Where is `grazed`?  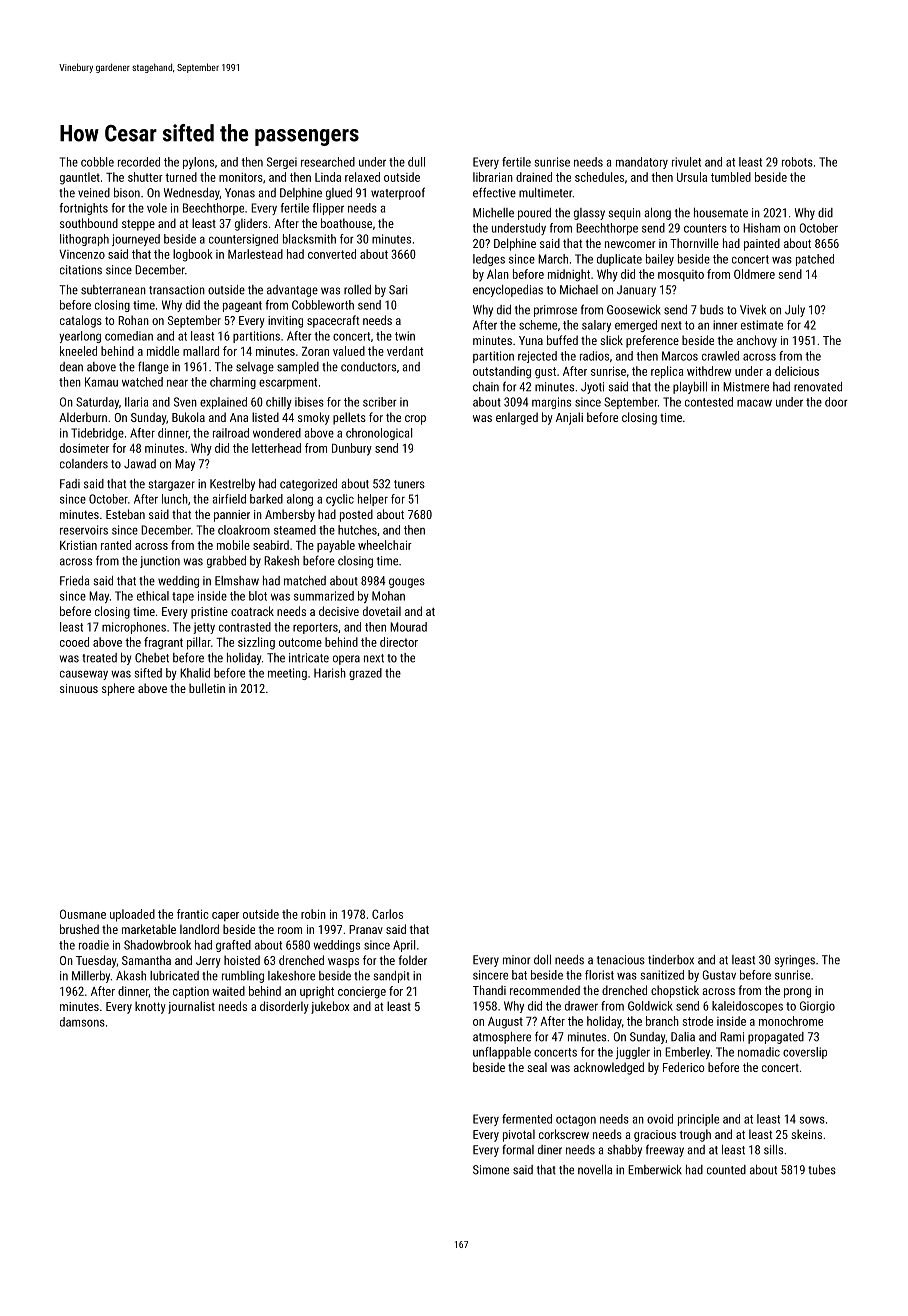 grazed is located at coordinates (365, 674).
